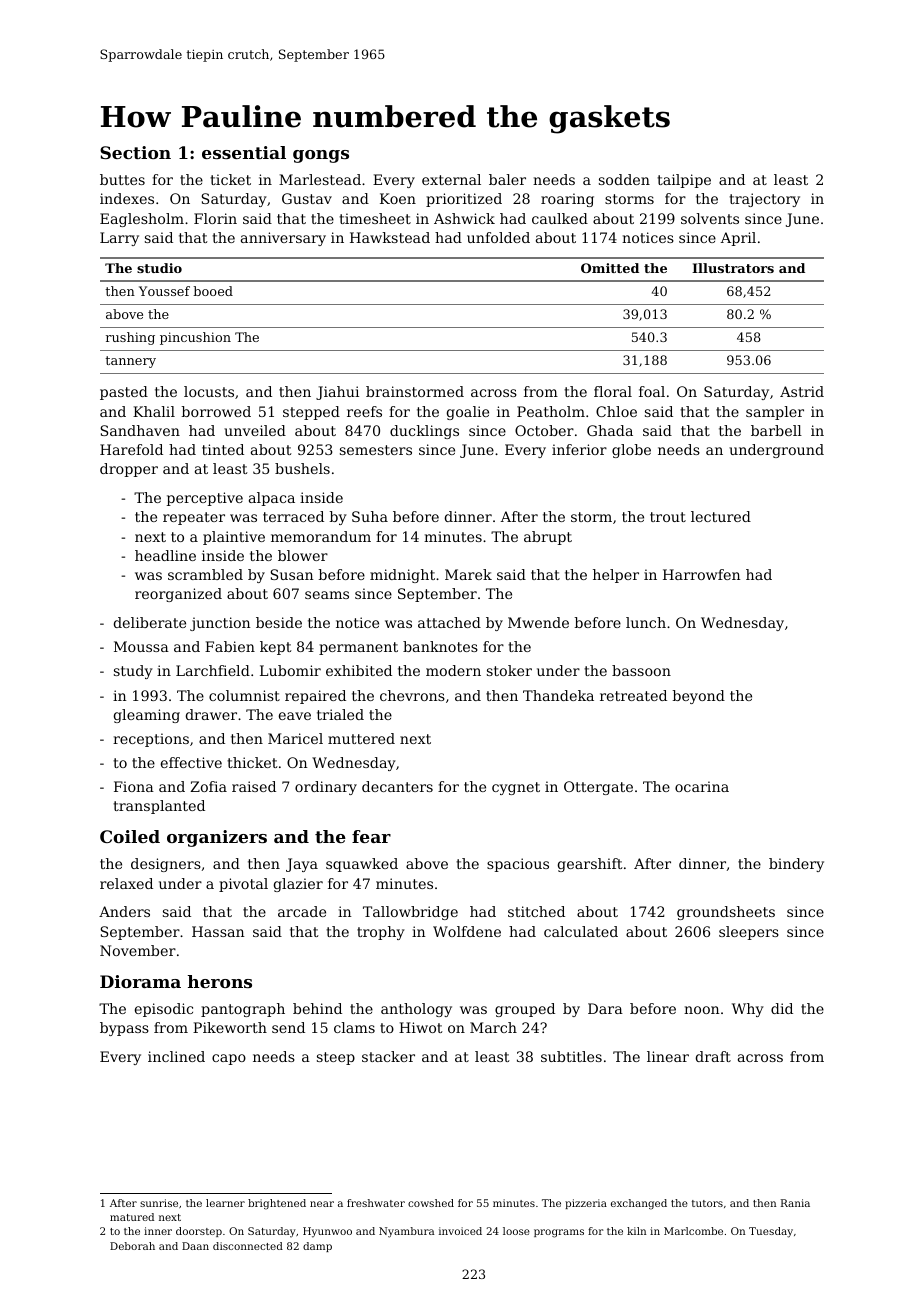 This screenshot has height=1308, width=924. I want to click on Maricel, so click(295, 738).
